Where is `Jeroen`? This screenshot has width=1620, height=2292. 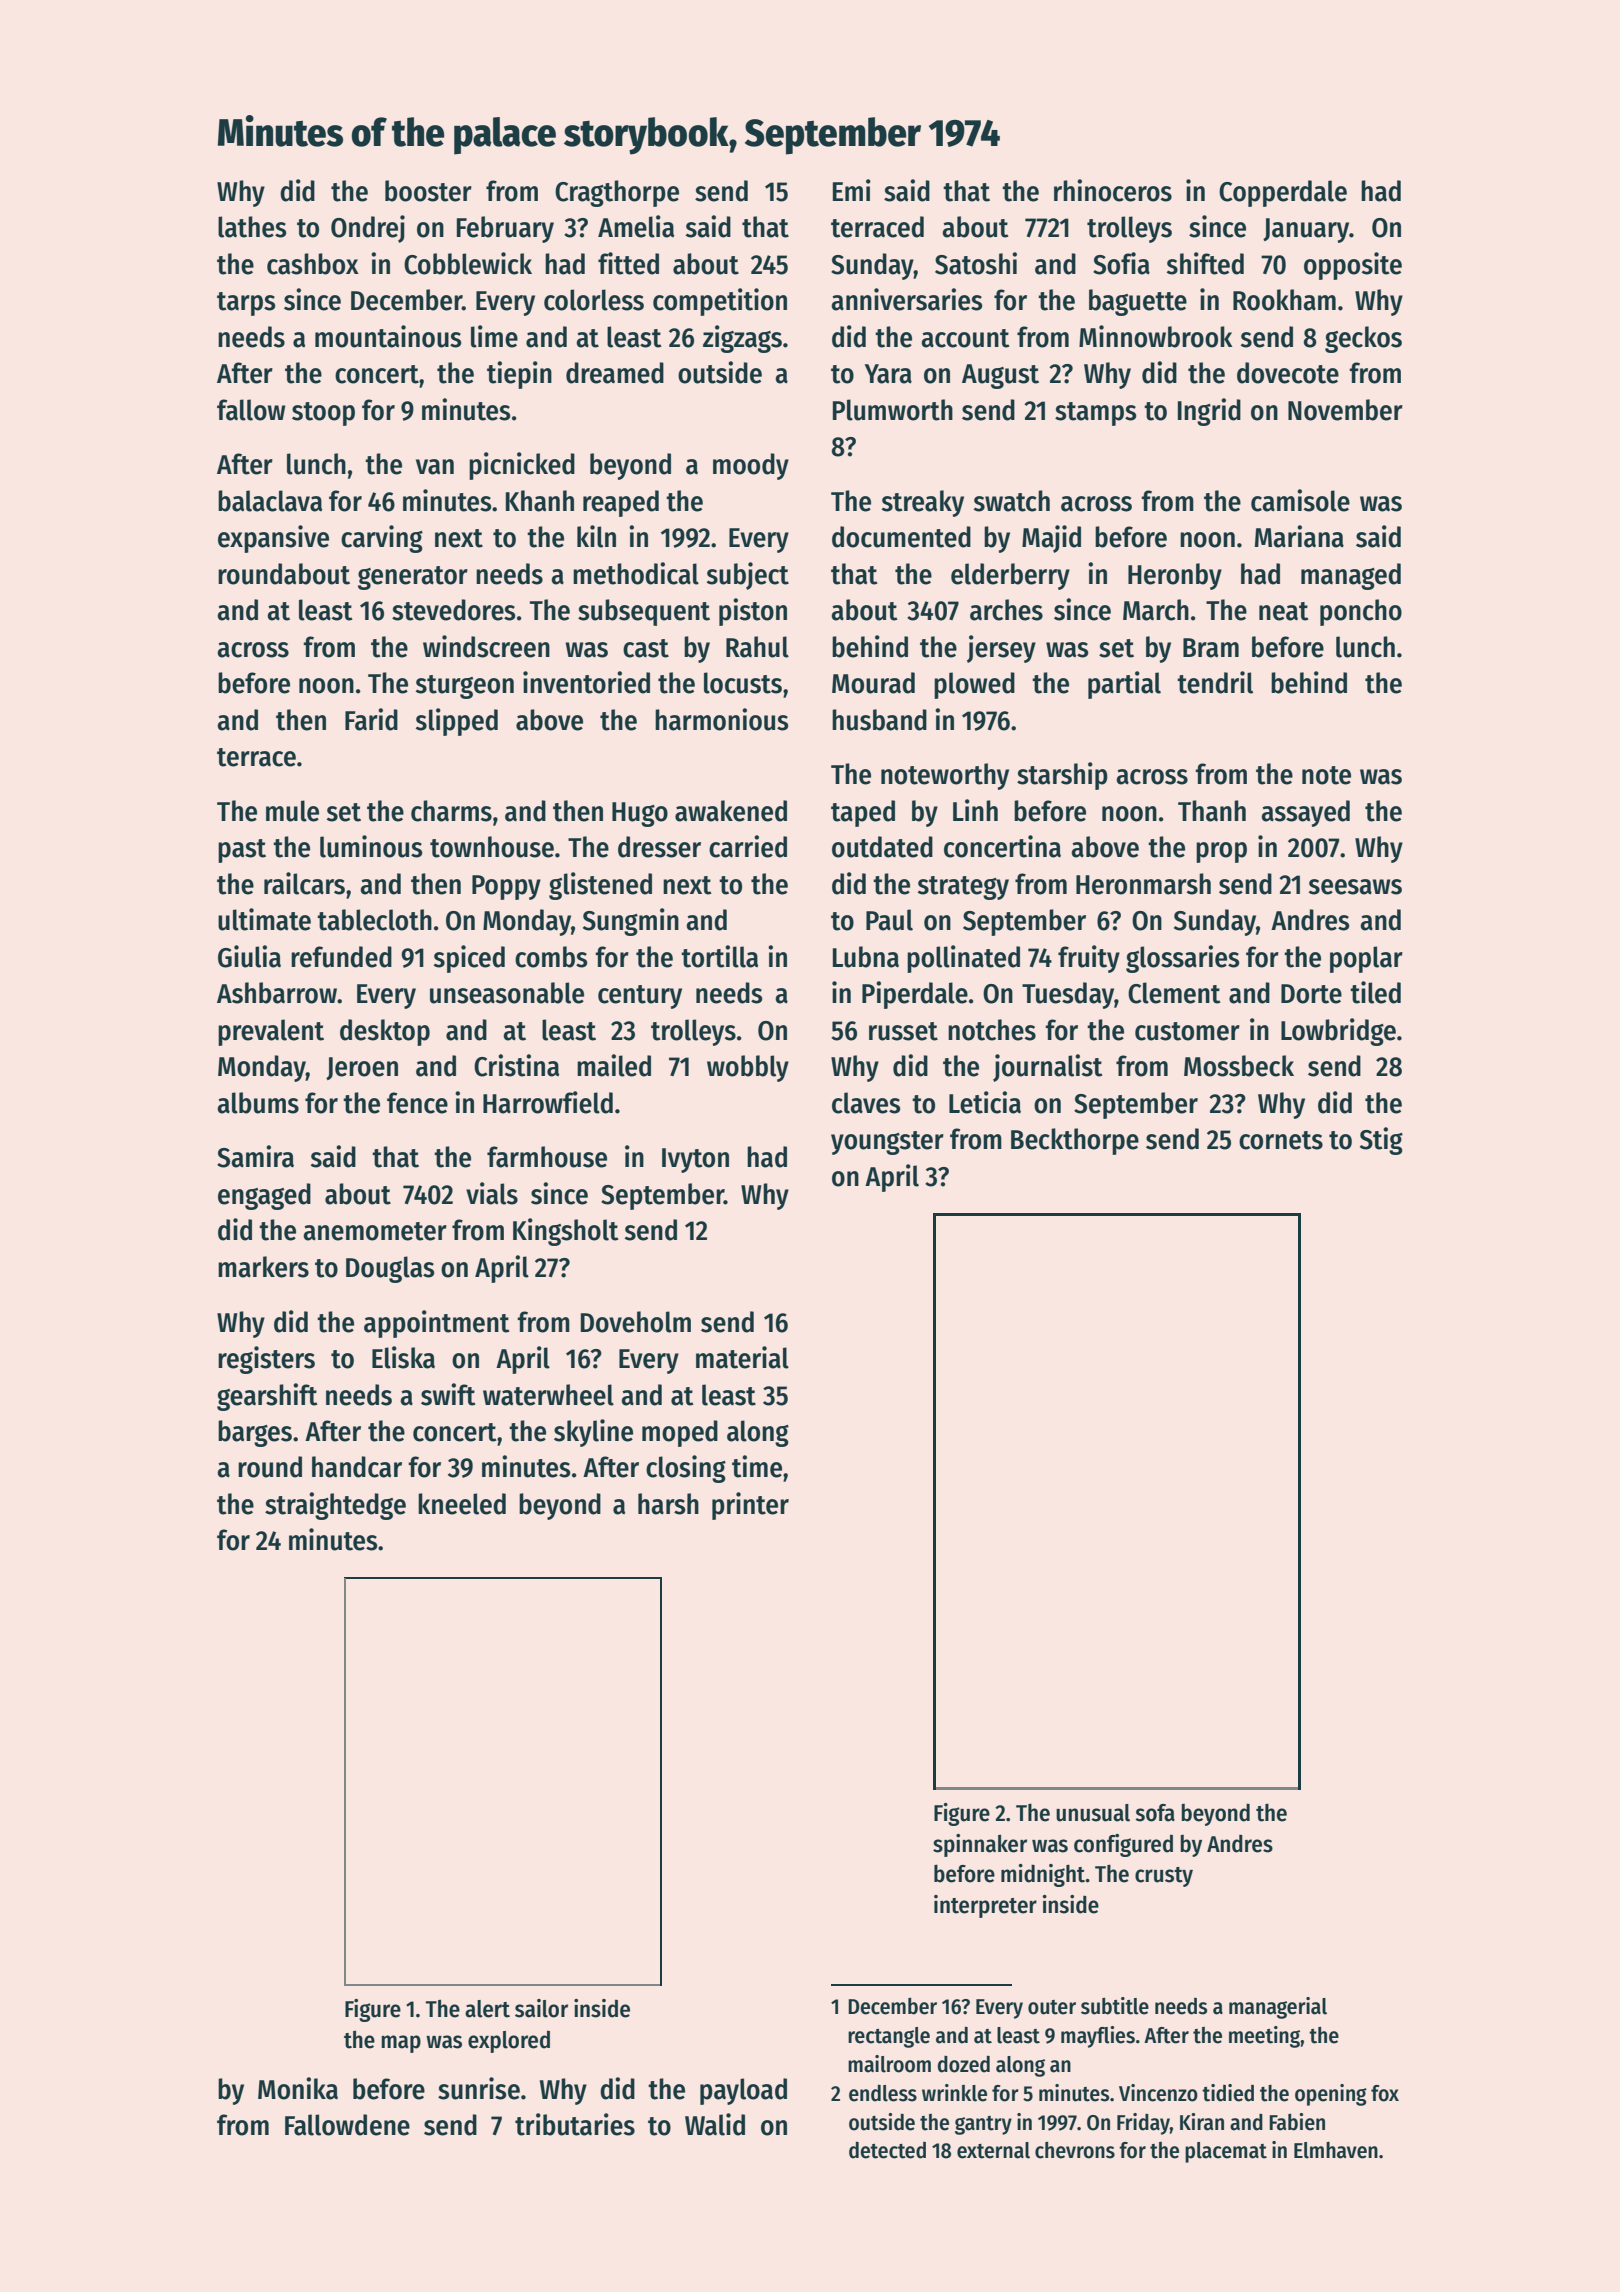 Jeroen is located at coordinates (362, 1068).
